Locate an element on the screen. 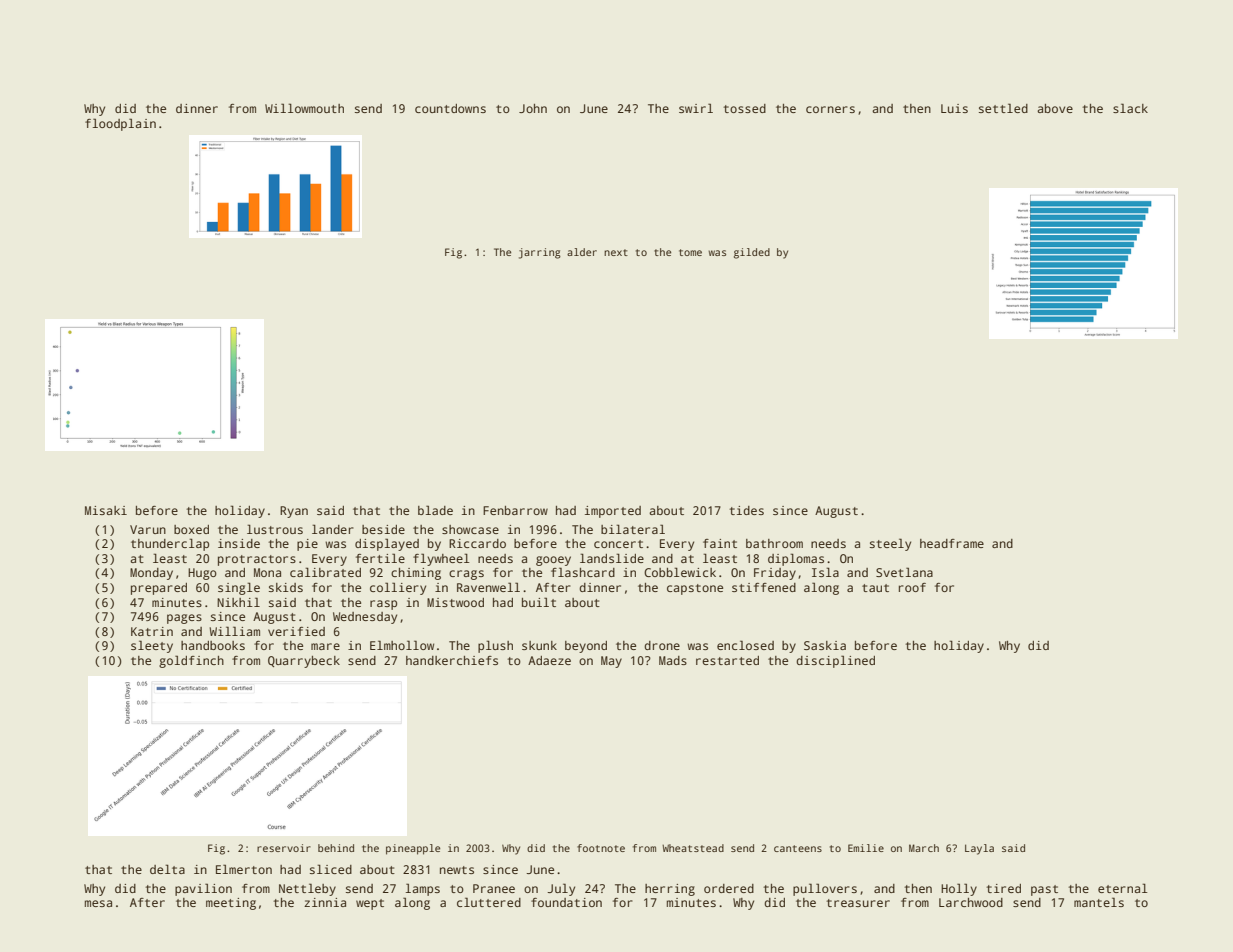  Adaeze is located at coordinates (549, 660).
